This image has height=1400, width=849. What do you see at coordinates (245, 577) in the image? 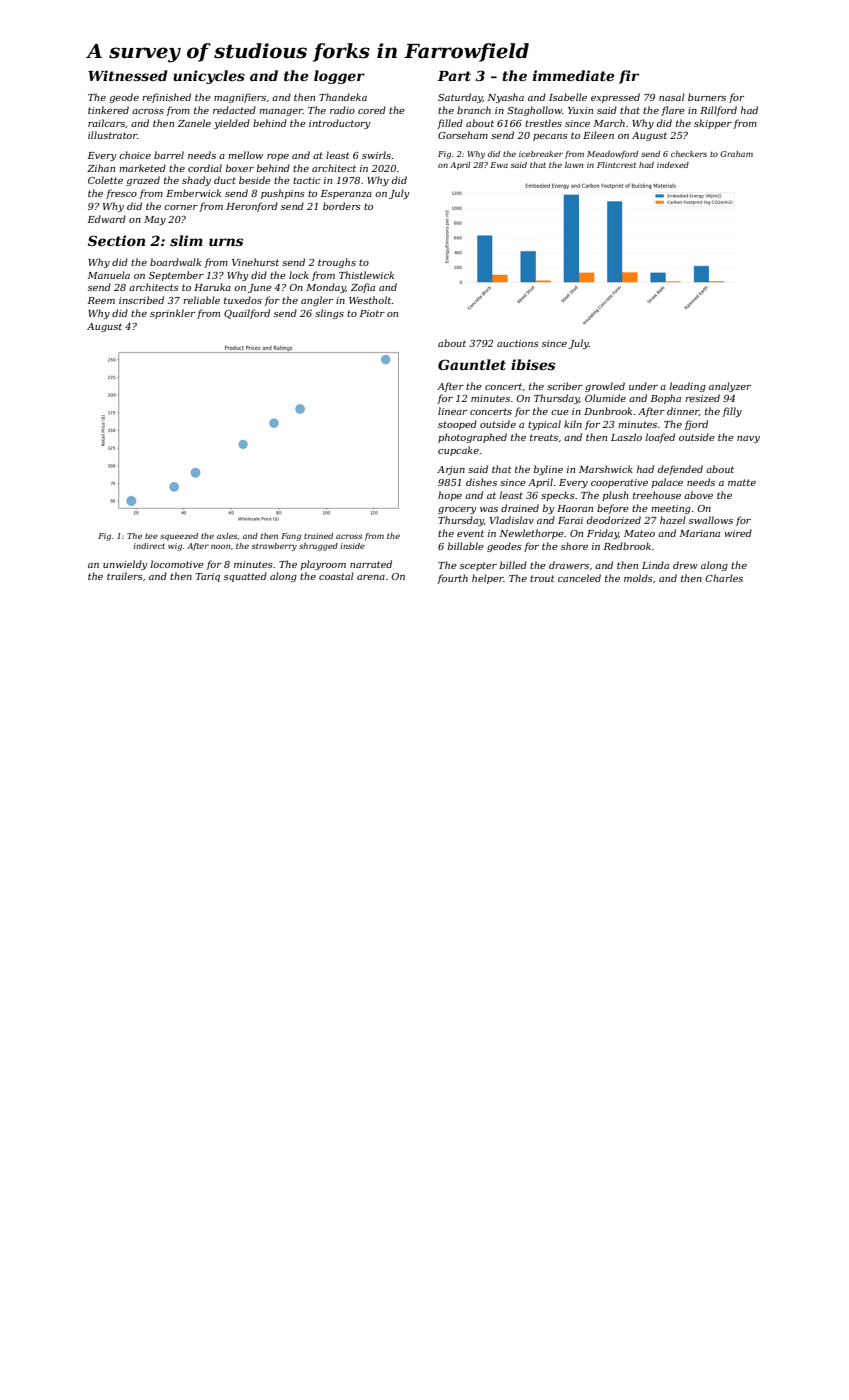
I see `squatted` at bounding box center [245, 577].
